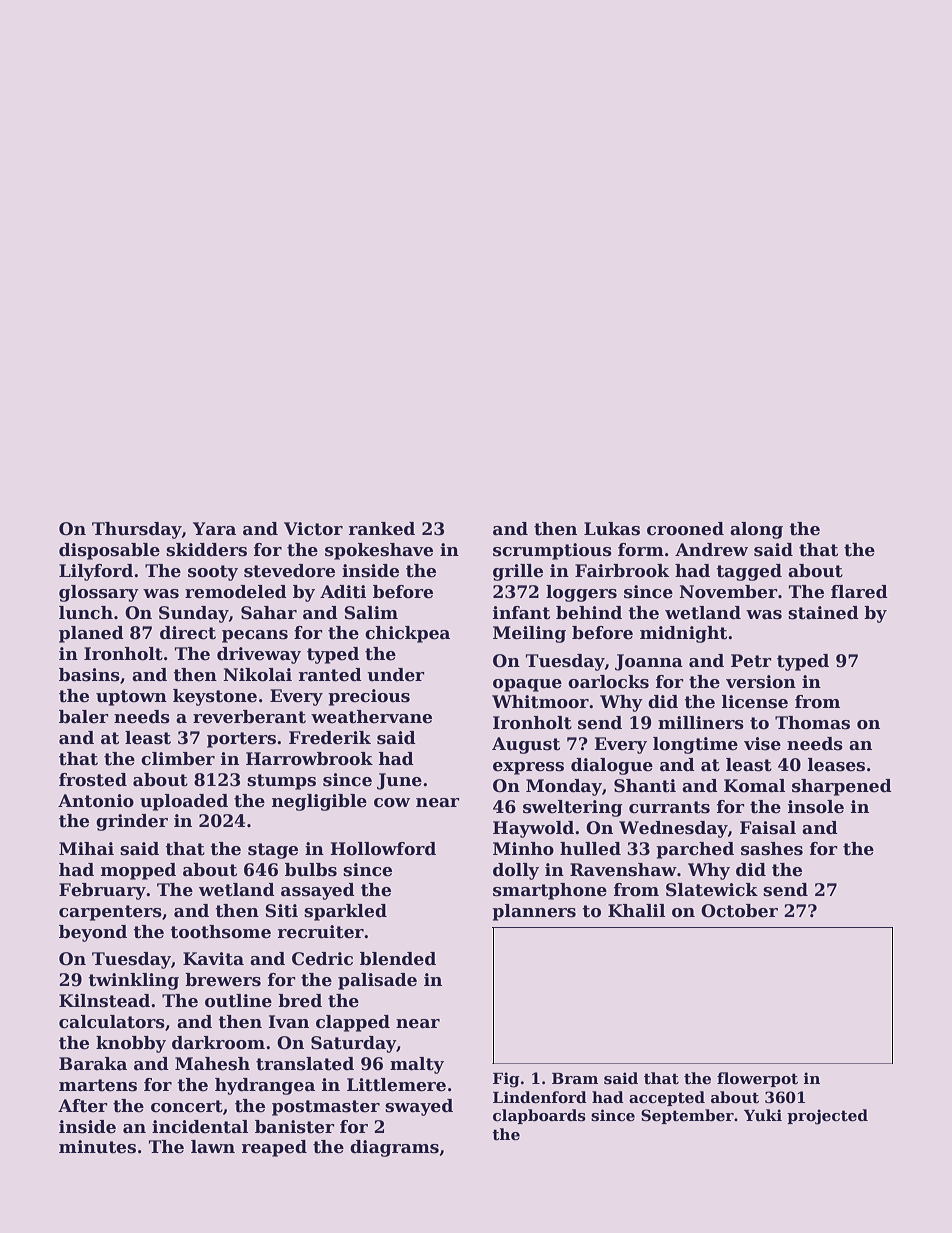 The height and width of the image is (1233, 952). Describe the element at coordinates (269, 613) in the image. I see `Sahar` at that location.
